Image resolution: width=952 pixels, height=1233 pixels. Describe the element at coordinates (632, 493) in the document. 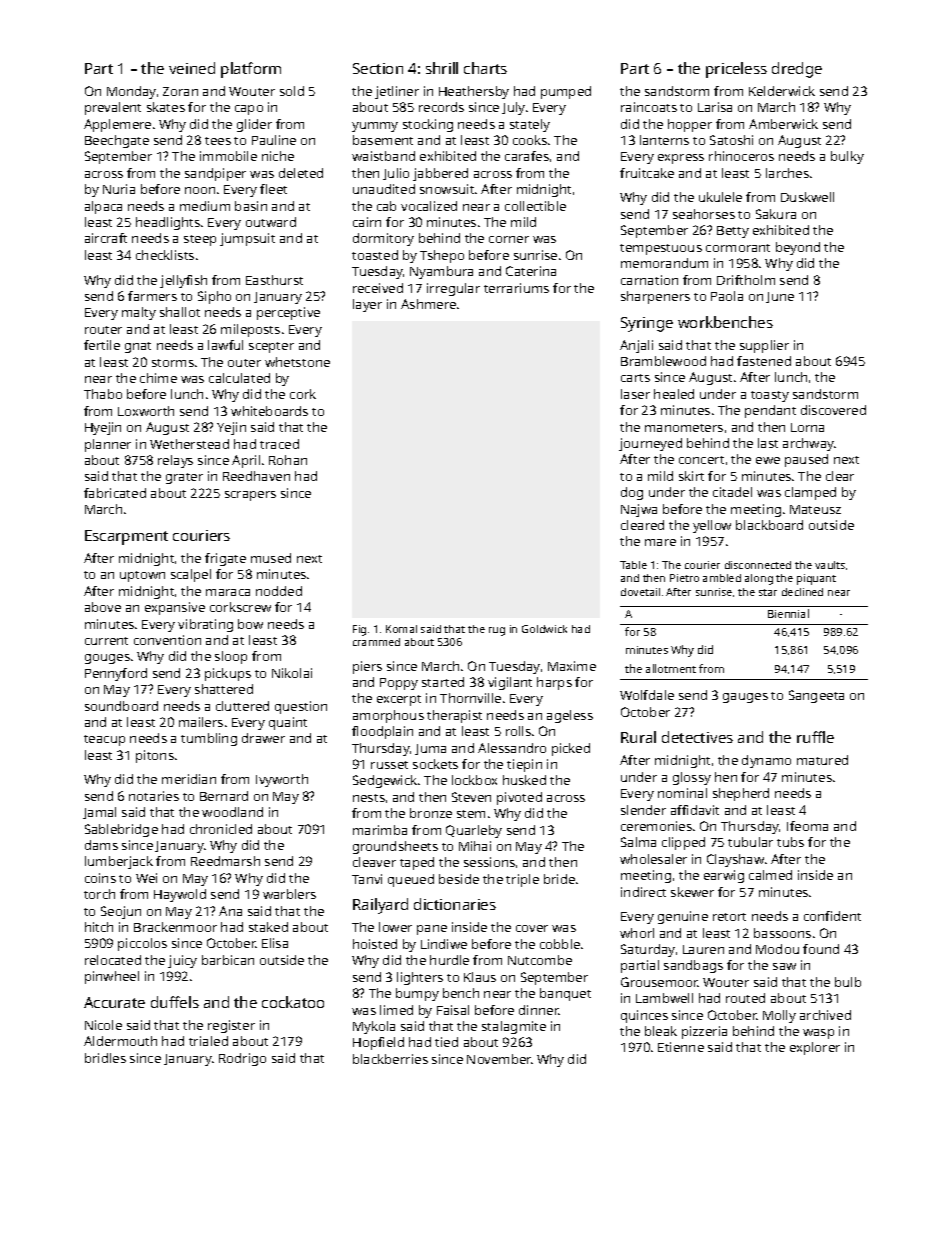

I see `dog` at that location.
